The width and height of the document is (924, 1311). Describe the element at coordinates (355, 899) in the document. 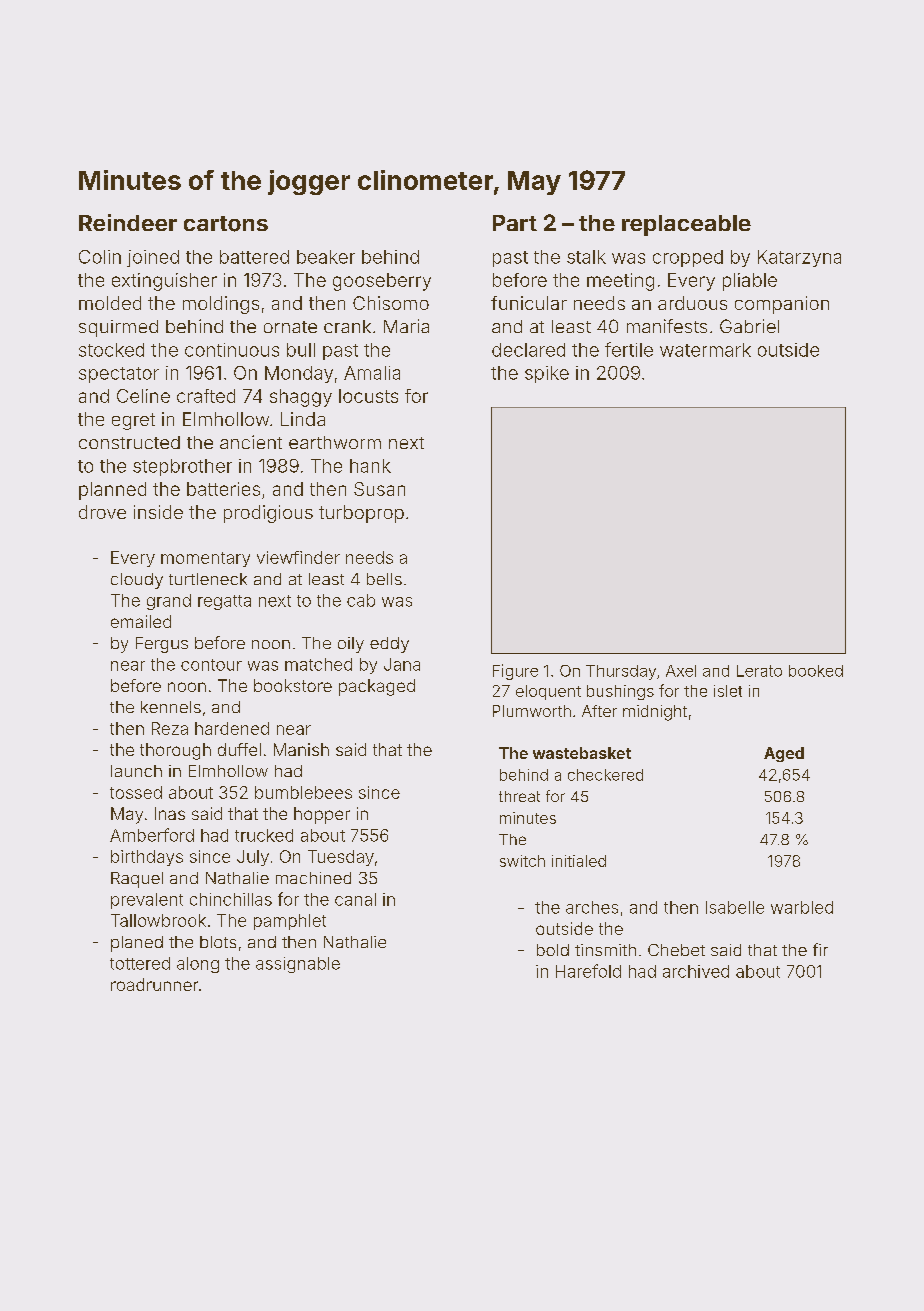

I see `canal` at that location.
